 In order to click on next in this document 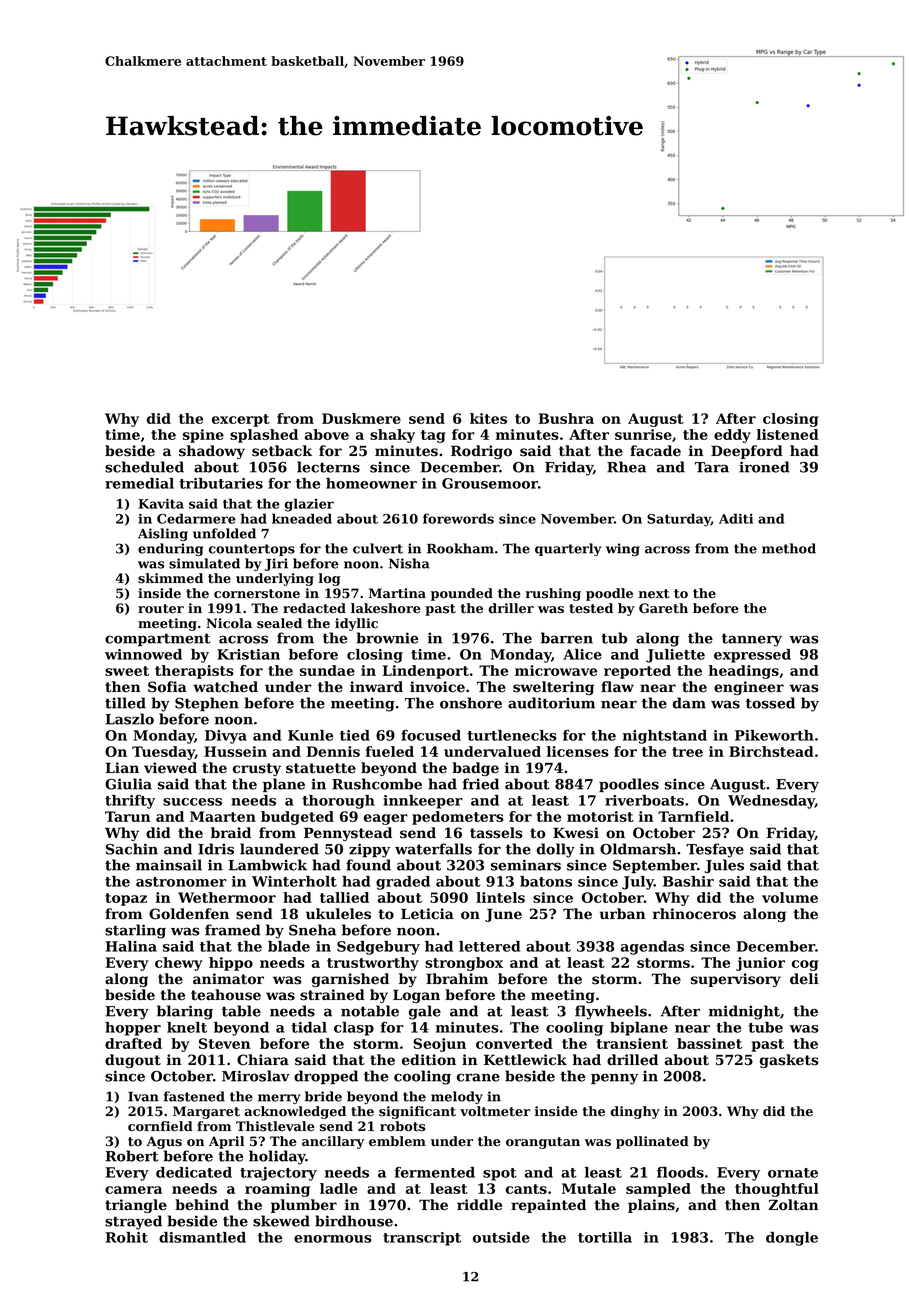, I will do `click(654, 594)`.
